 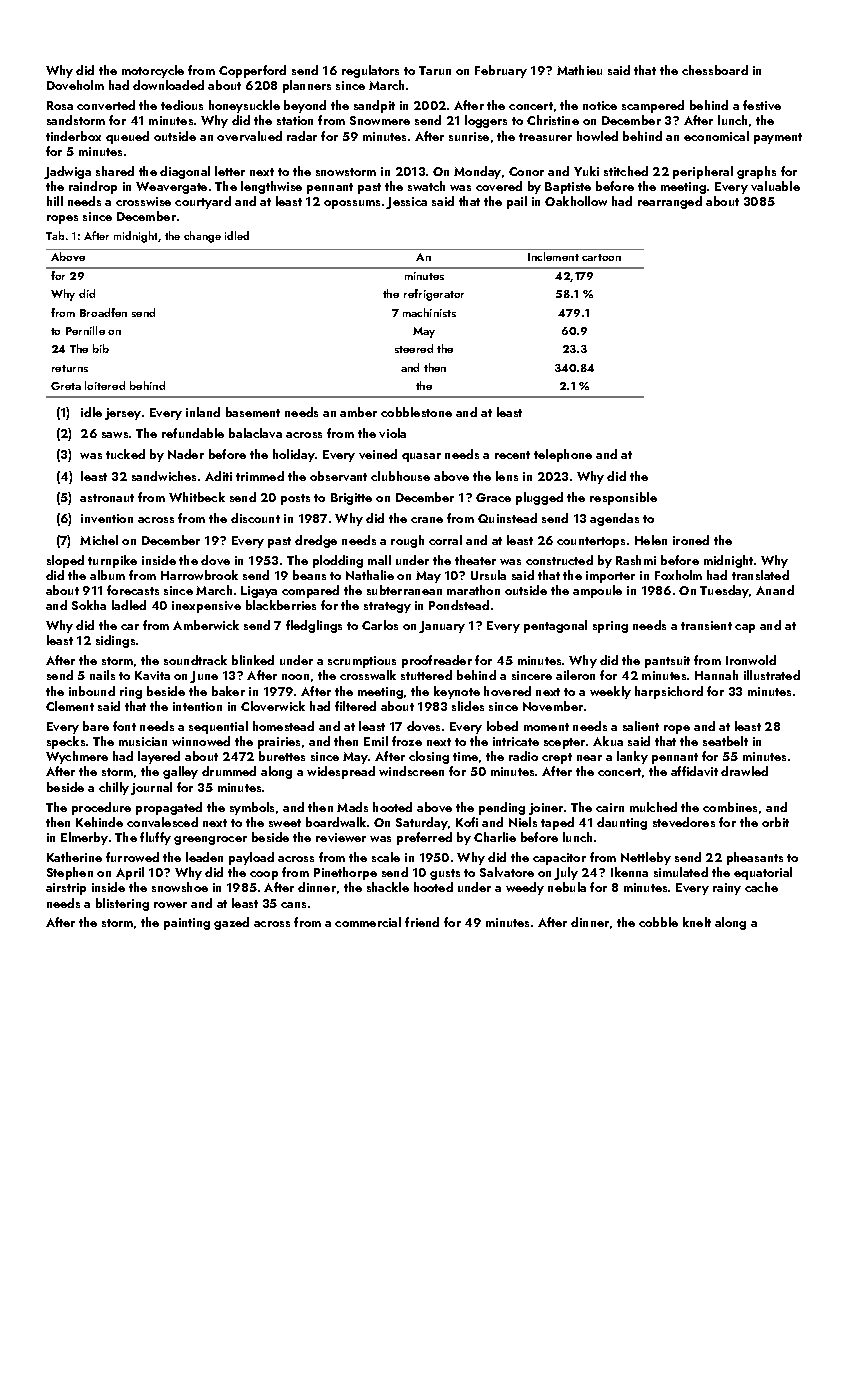 I want to click on steered, so click(x=414, y=348).
